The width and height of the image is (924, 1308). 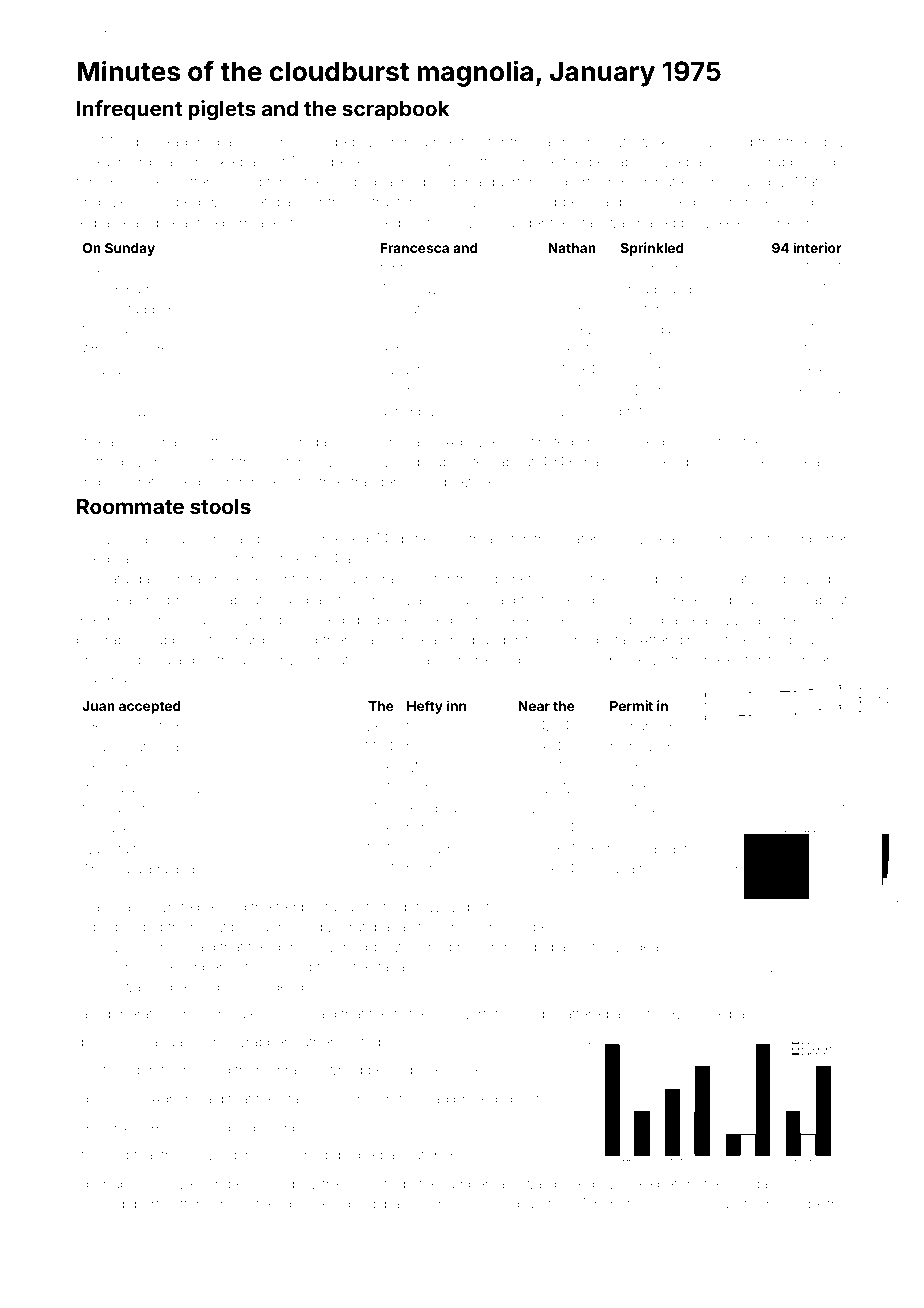 What do you see at coordinates (390, 1183) in the image?
I see `outside` at bounding box center [390, 1183].
